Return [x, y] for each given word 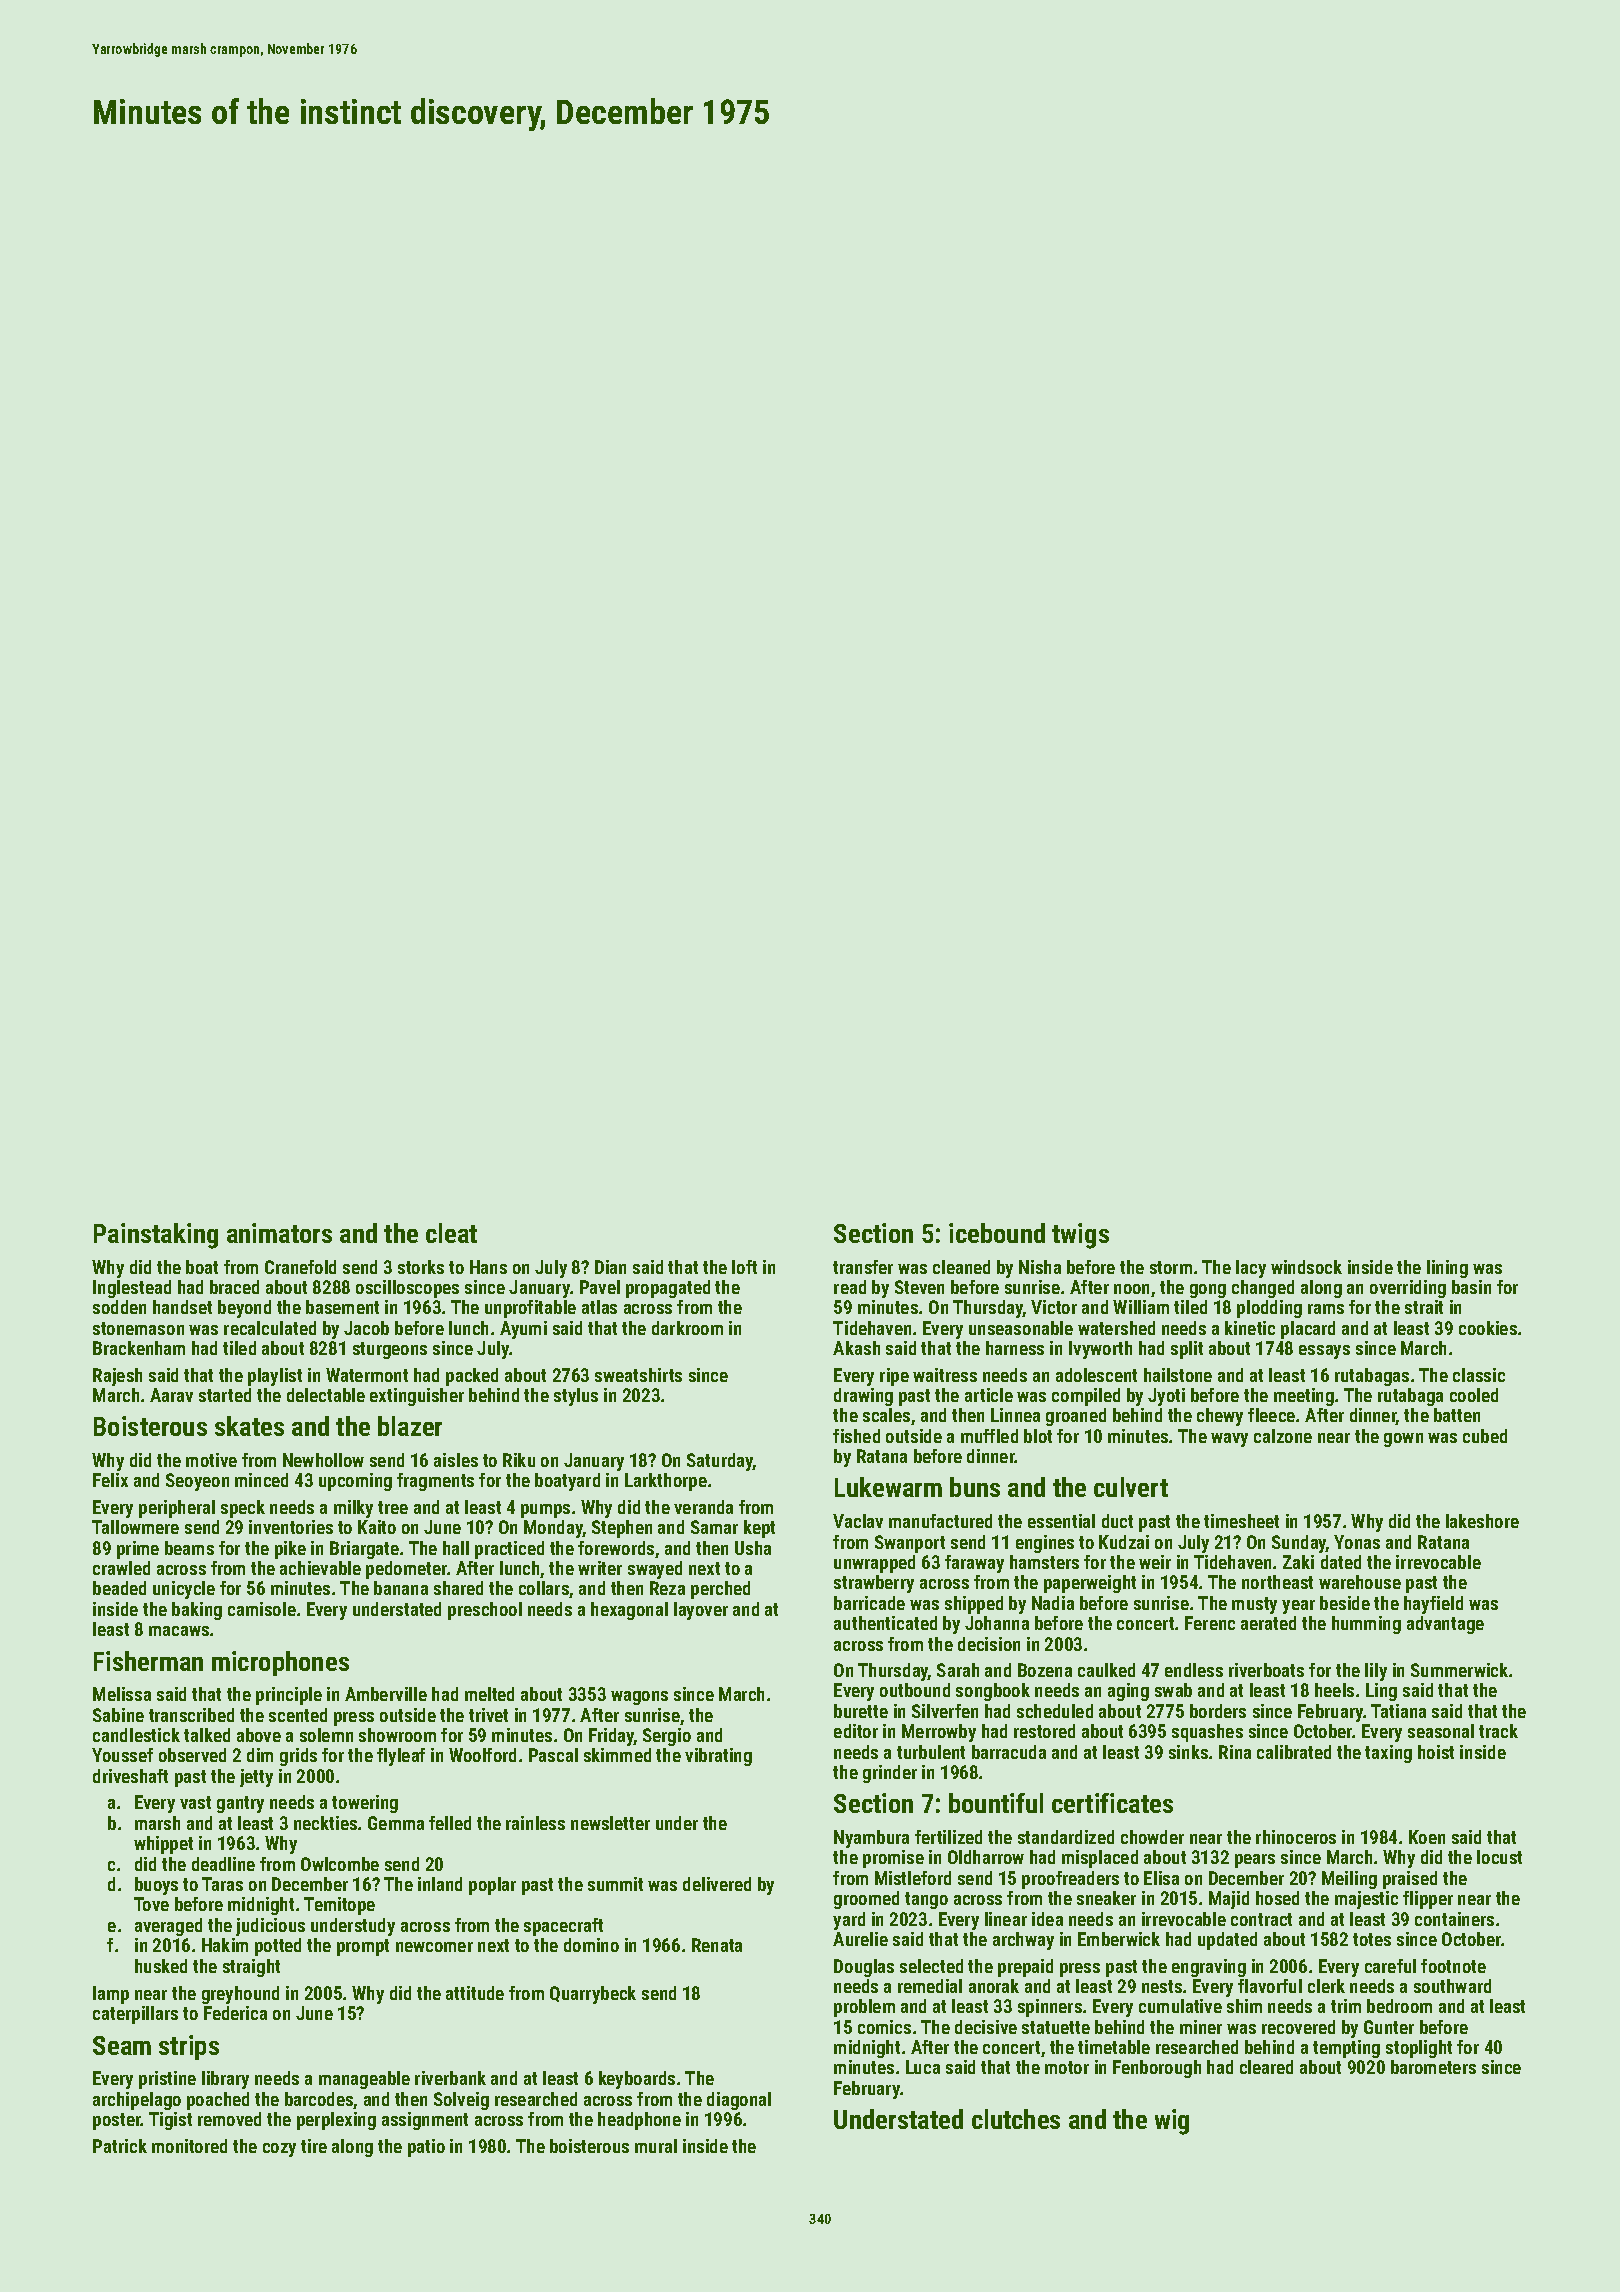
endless [1194, 1670]
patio [426, 2148]
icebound [997, 1233]
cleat [451, 1233]
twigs [1080, 1236]
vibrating [718, 1757]
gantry [240, 1804]
